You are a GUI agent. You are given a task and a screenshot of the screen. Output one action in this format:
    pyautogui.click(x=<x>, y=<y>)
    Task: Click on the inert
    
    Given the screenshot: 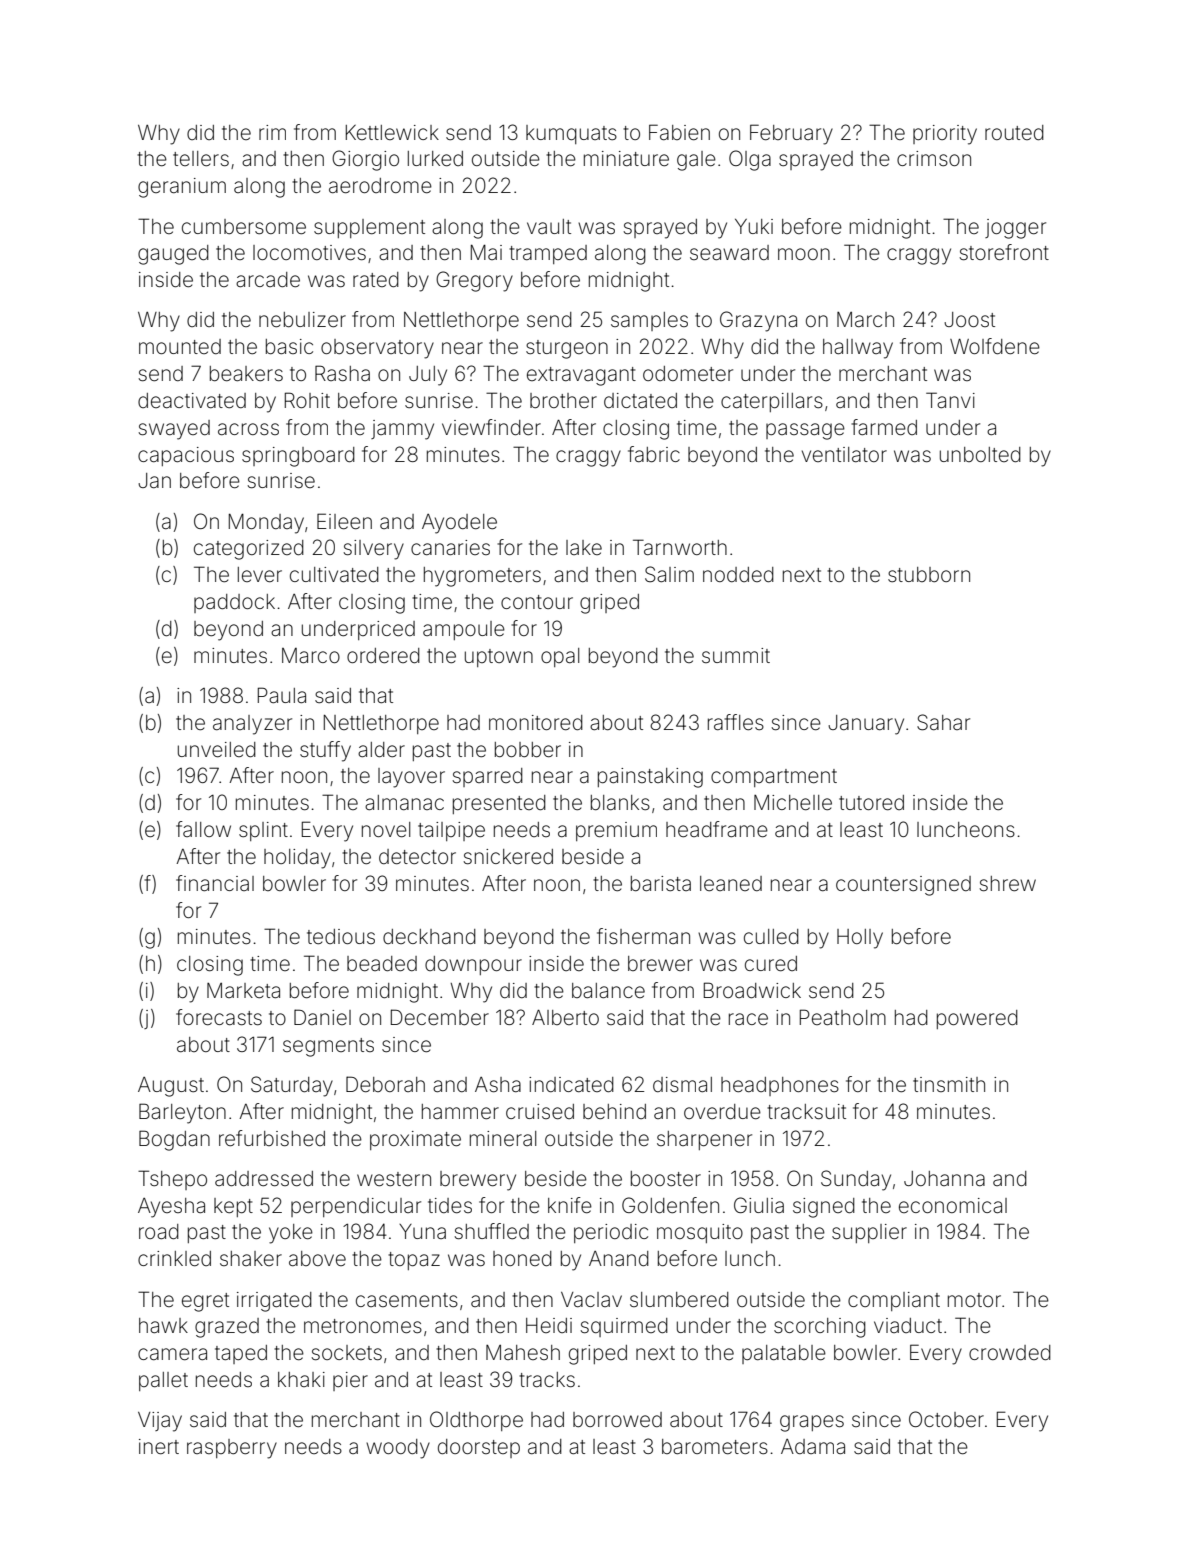 What is the action you would take?
    pyautogui.click(x=159, y=1447)
